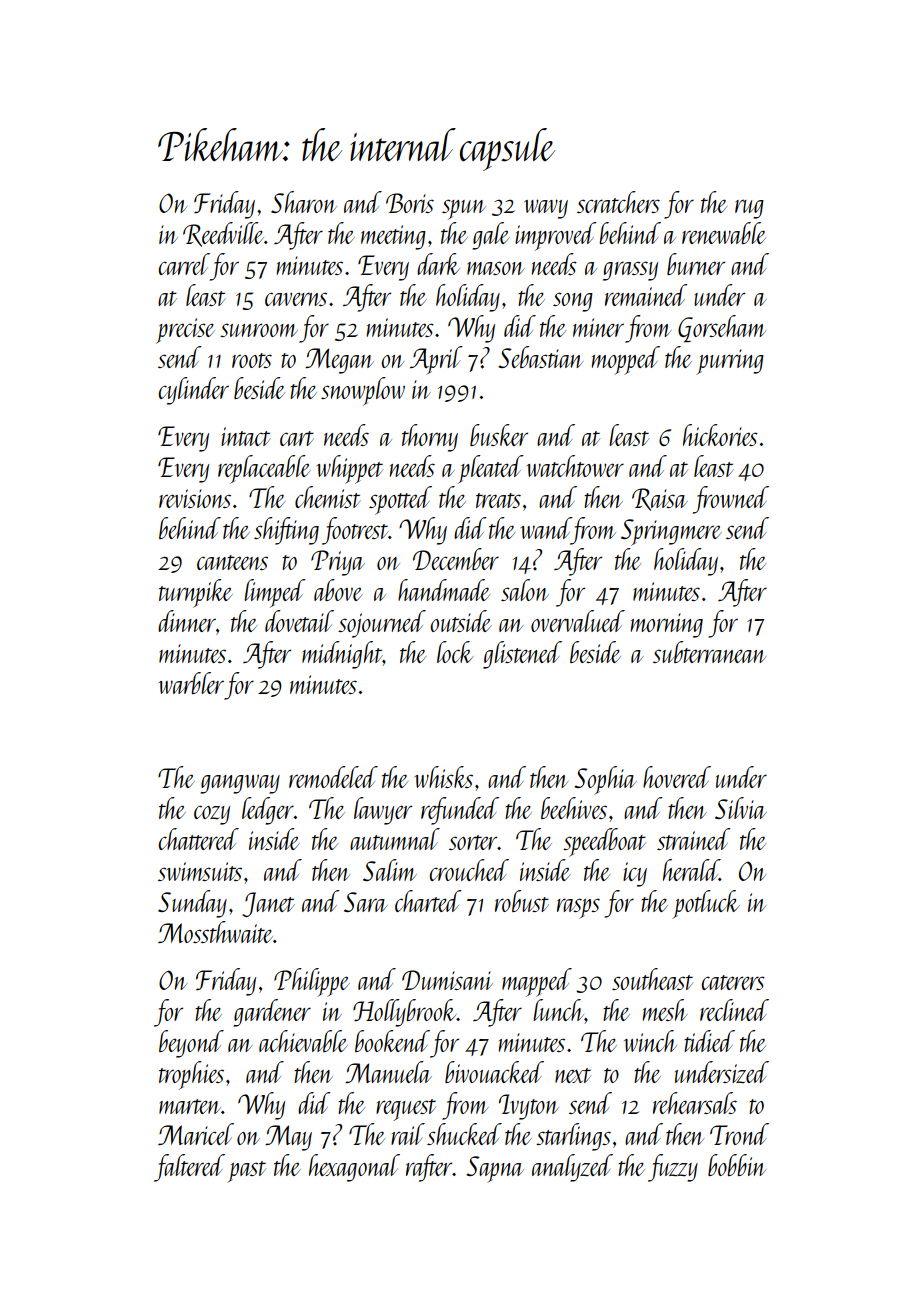 The width and height of the screenshot is (924, 1311). Describe the element at coordinates (195, 498) in the screenshot. I see `revisions` at that location.
